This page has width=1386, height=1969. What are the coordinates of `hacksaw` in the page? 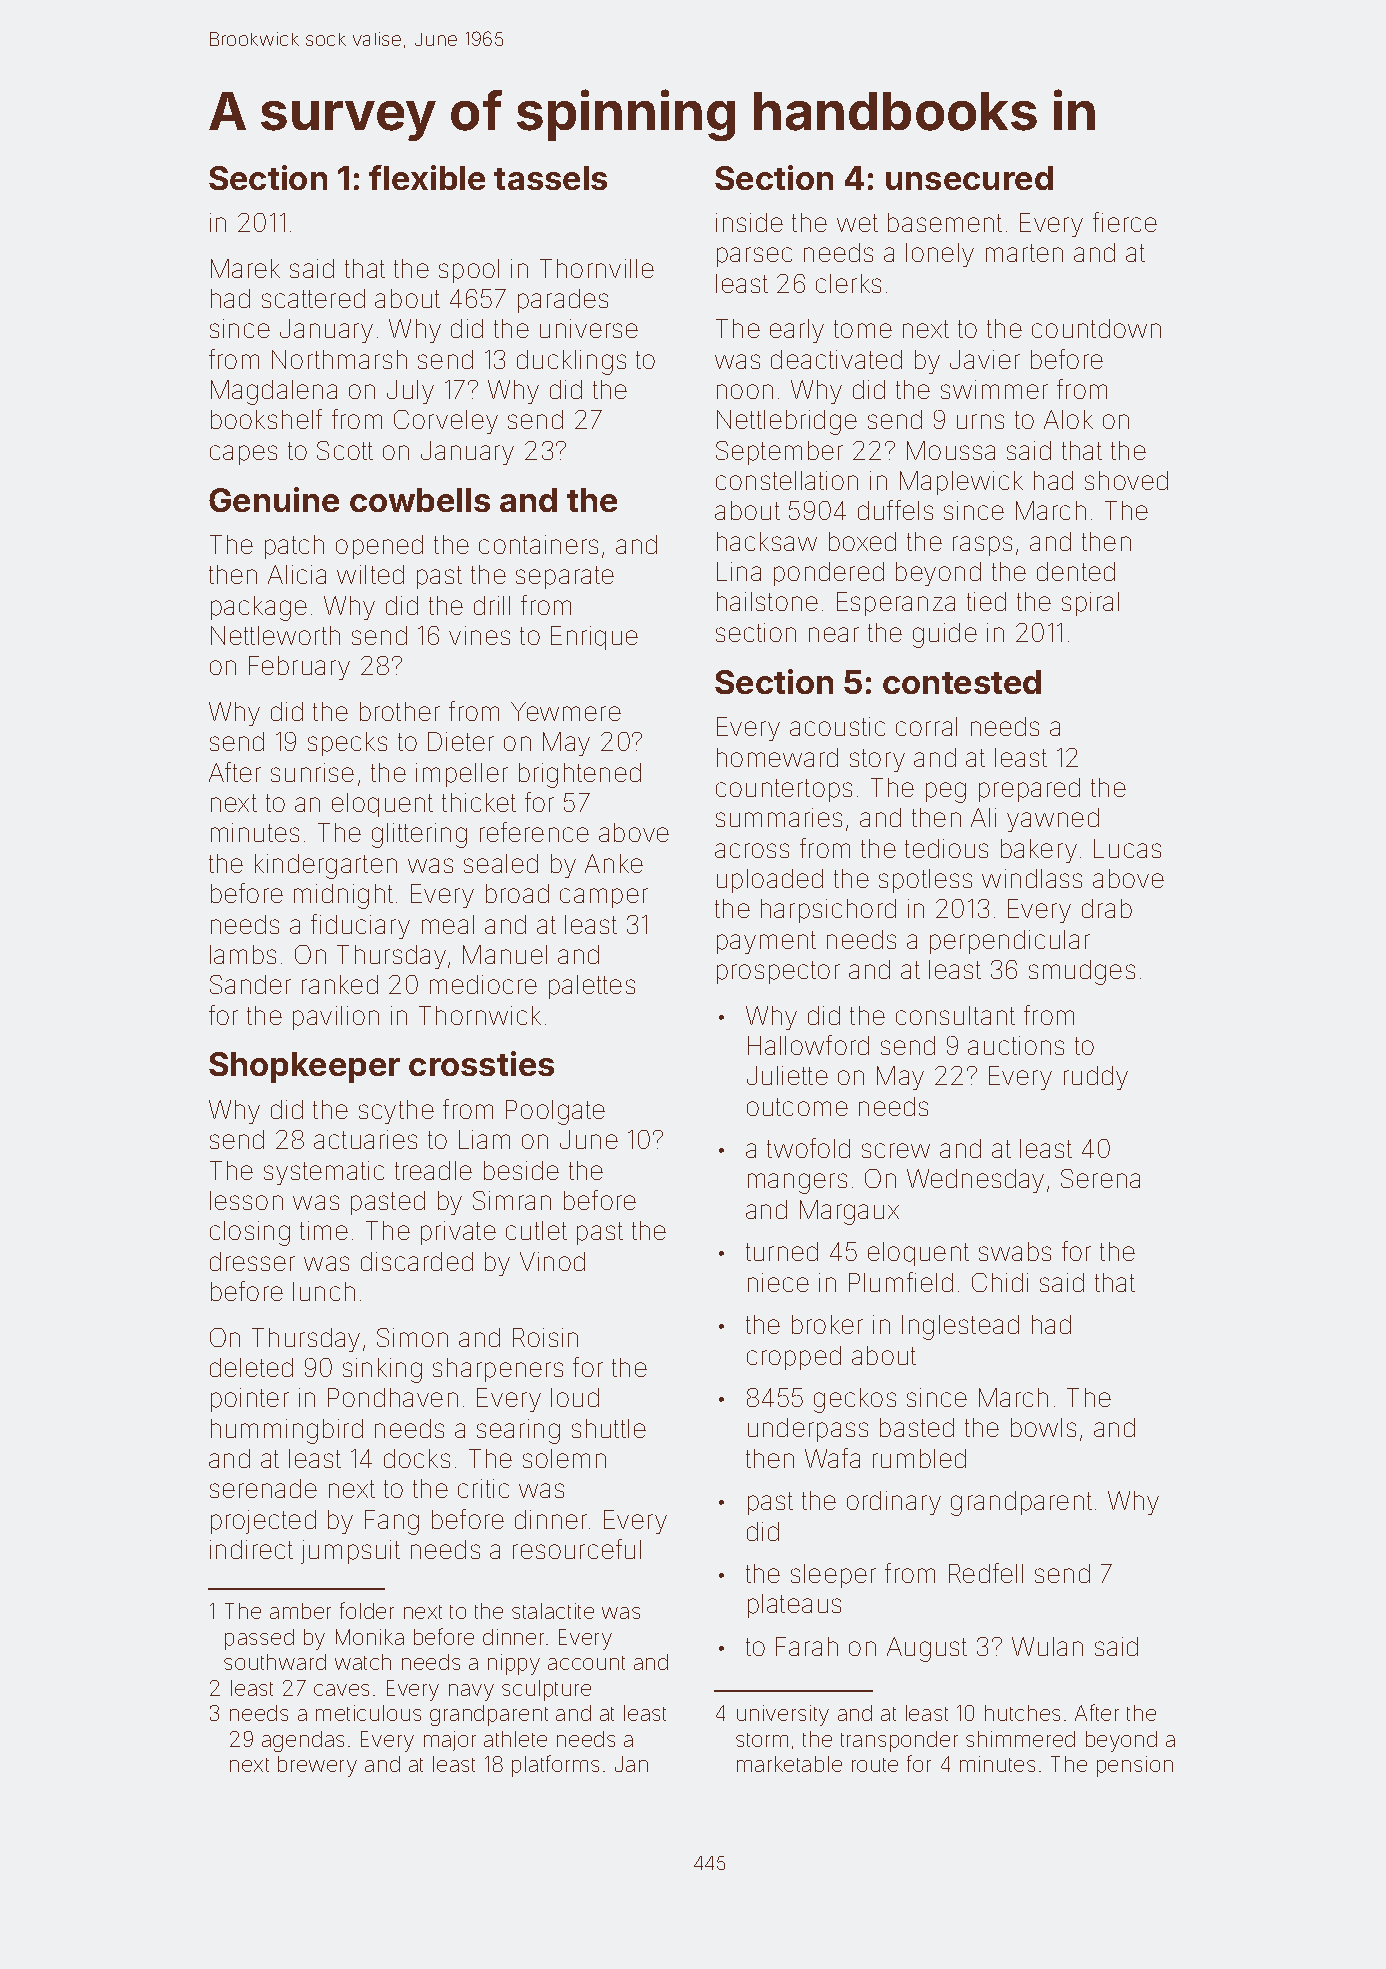 It's located at (767, 541).
